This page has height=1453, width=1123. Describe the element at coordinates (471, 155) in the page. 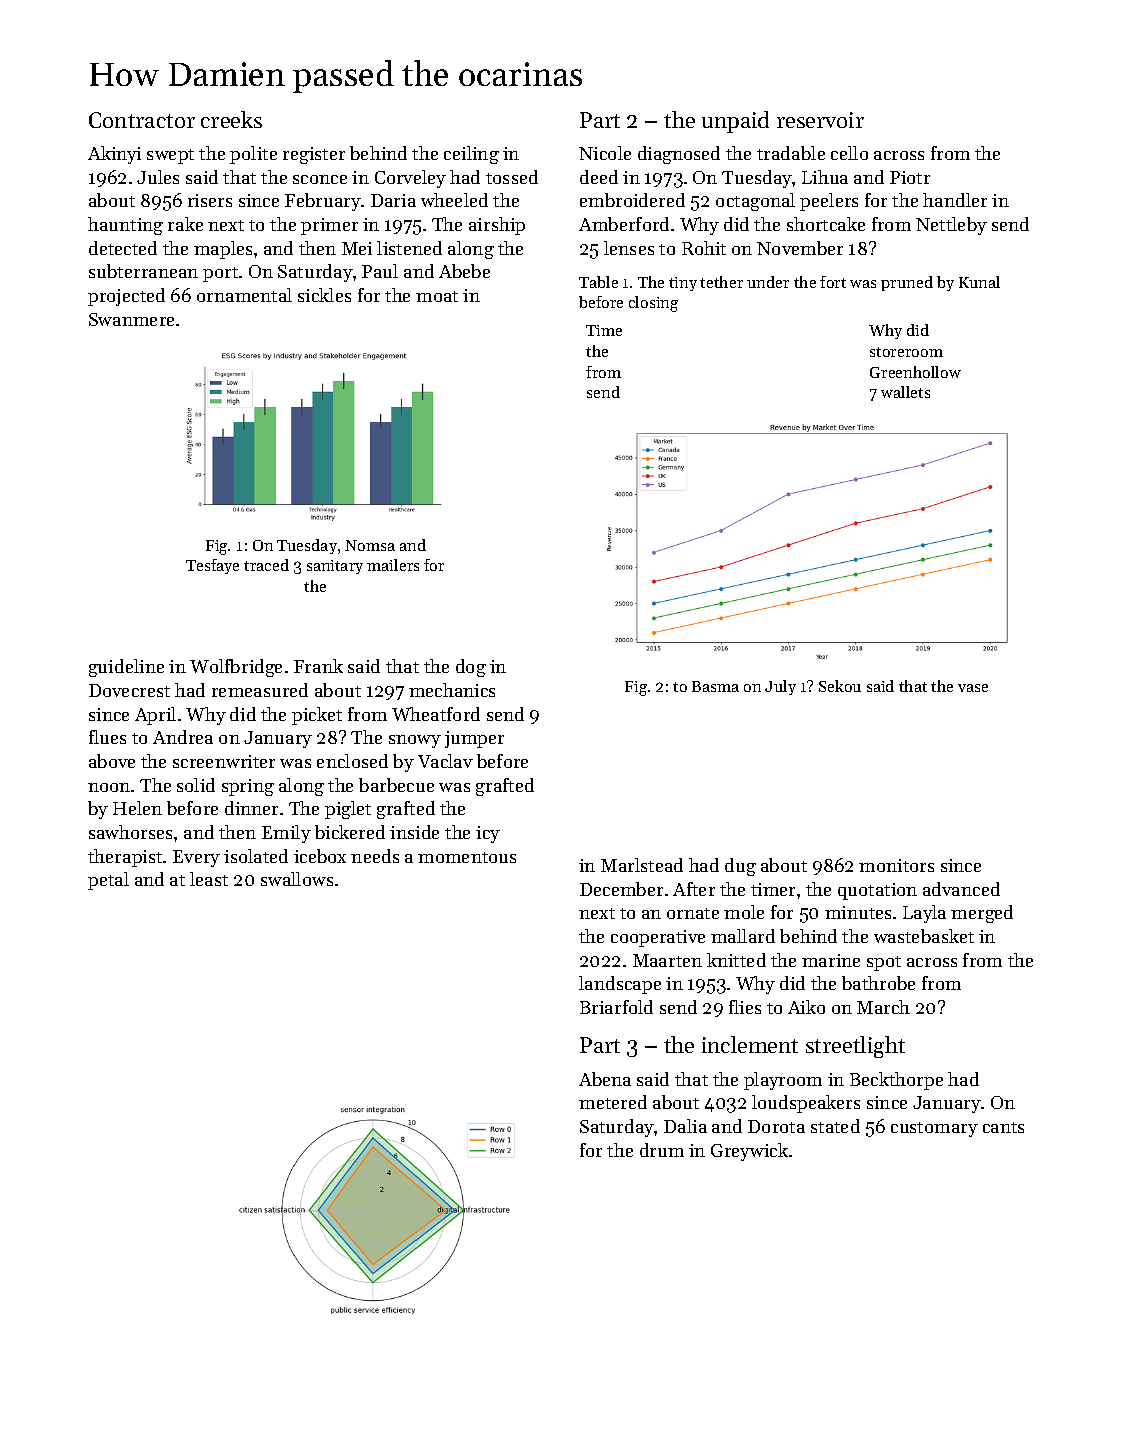

I see `ceiling` at that location.
